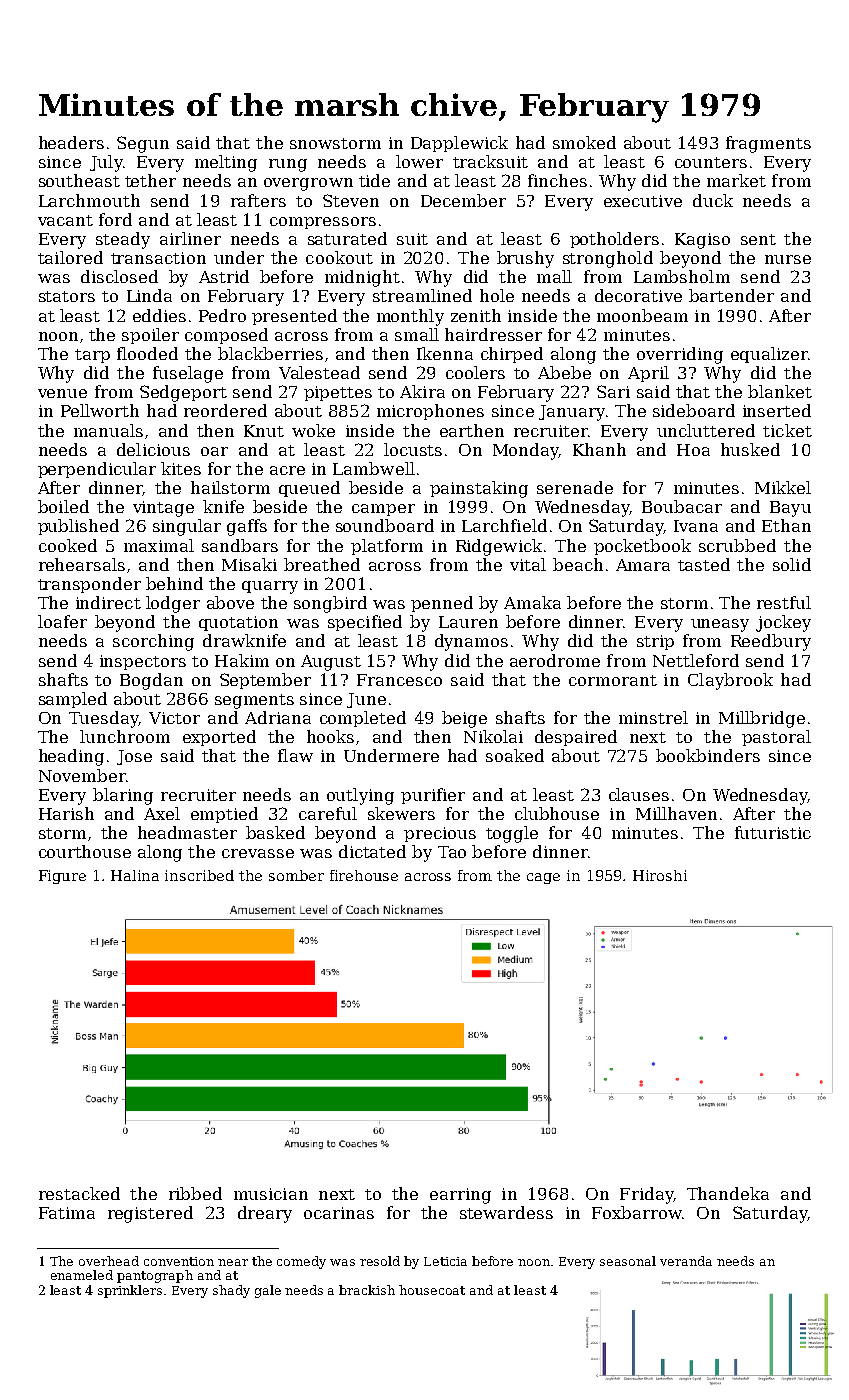 The width and height of the screenshot is (849, 1400). I want to click on Thandeka, so click(728, 1193).
